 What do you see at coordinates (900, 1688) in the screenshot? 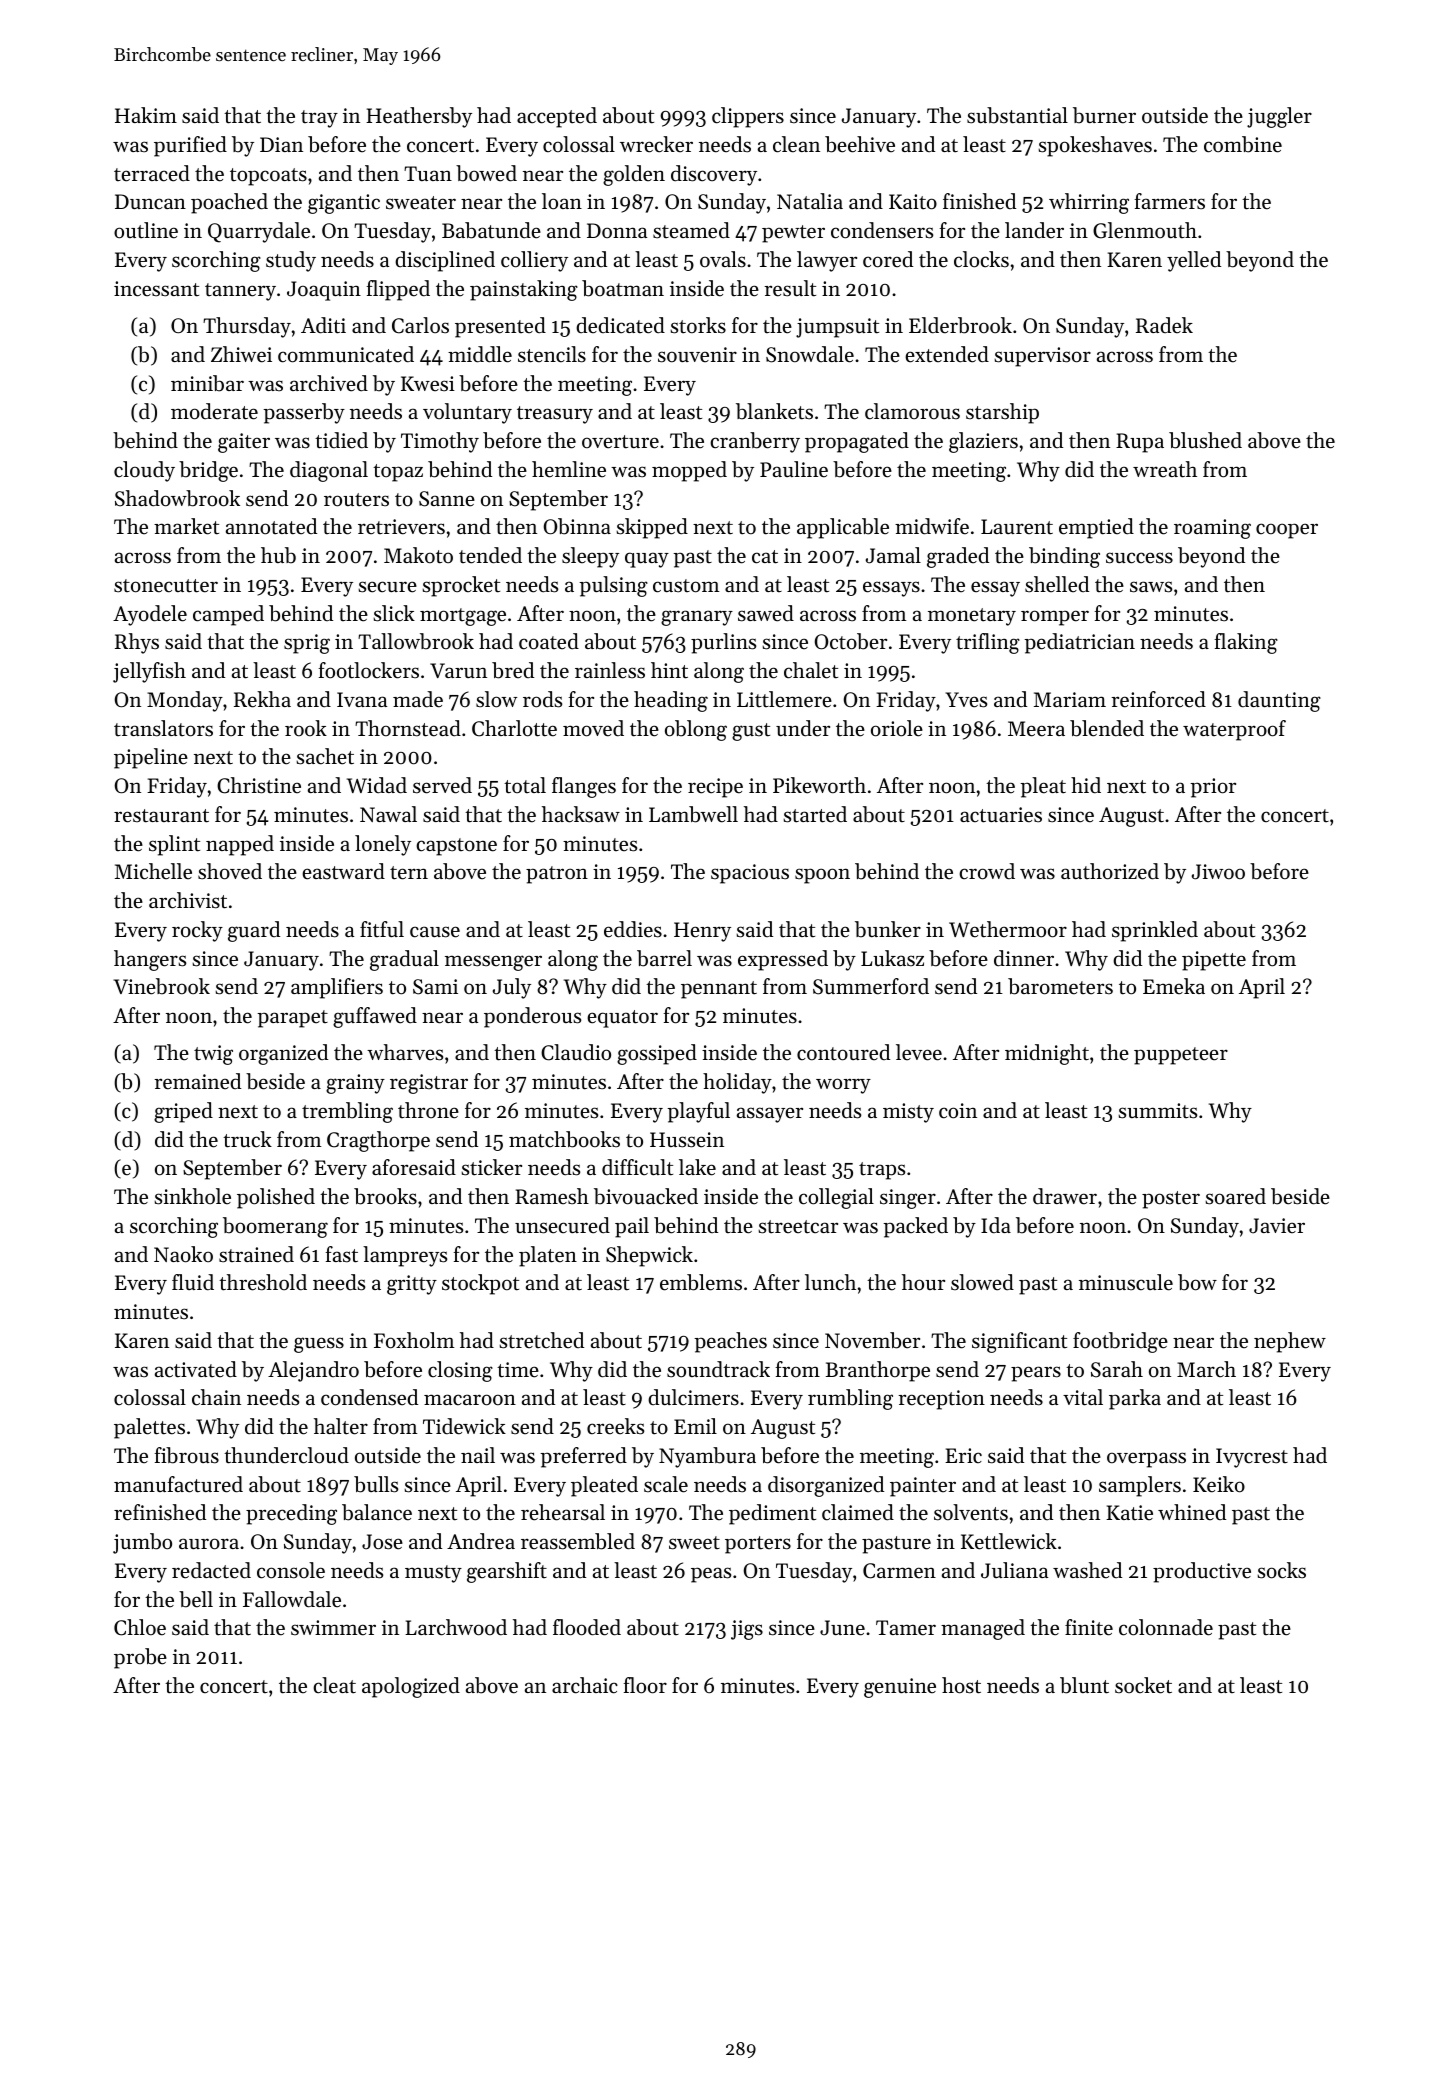
I see `genuine` at bounding box center [900, 1688].
